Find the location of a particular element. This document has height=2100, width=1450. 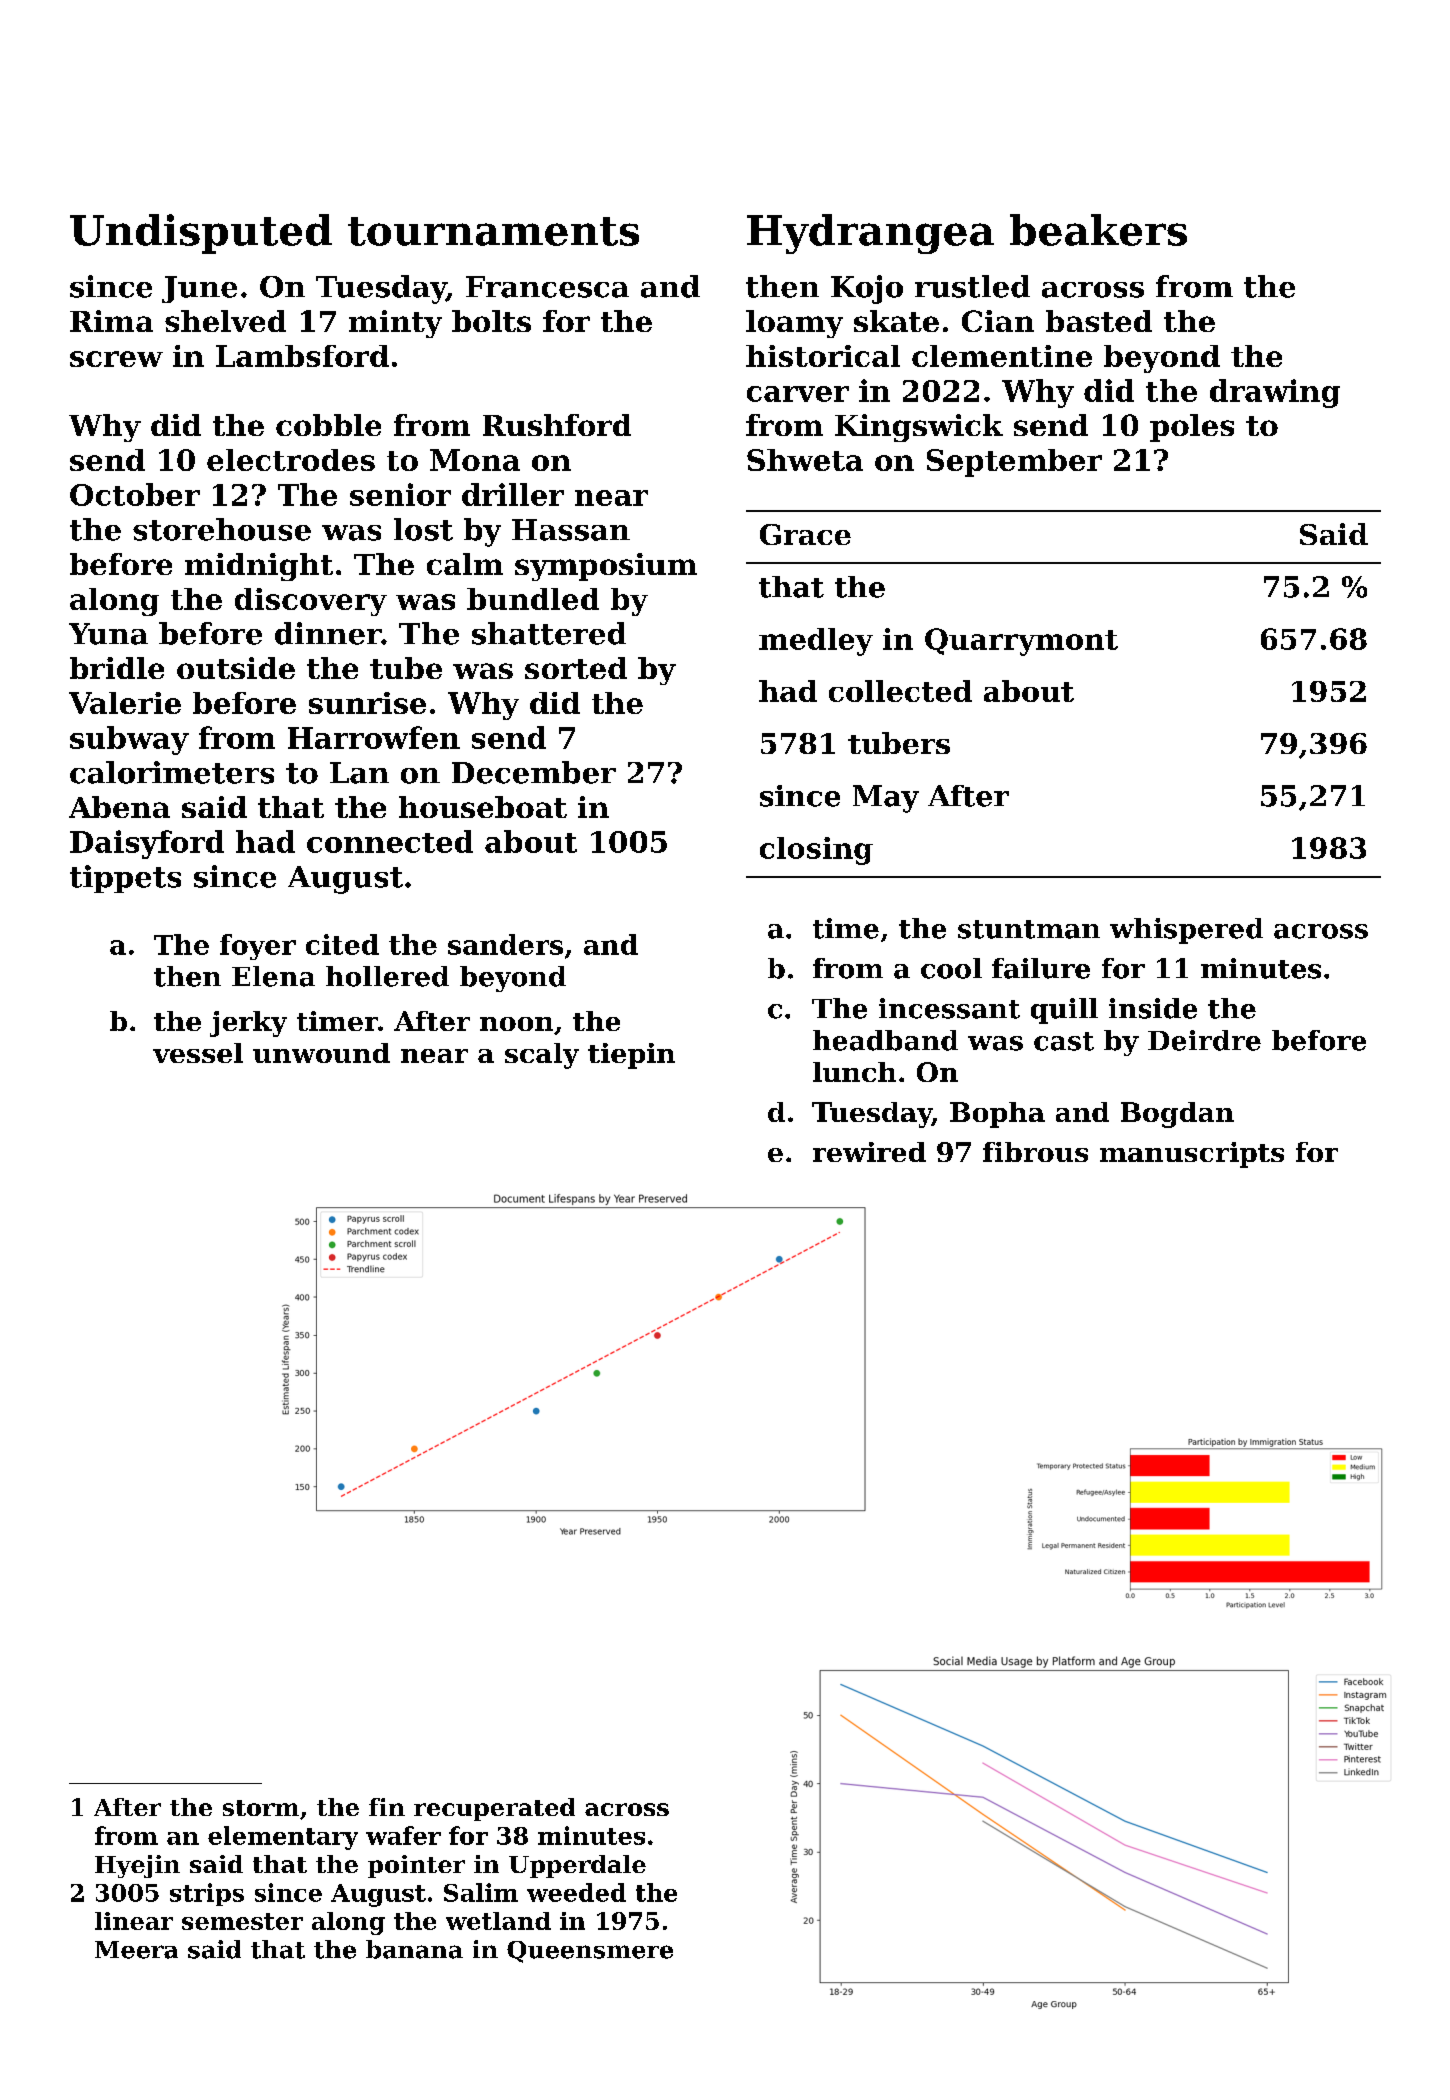

basted is located at coordinates (1099, 321).
